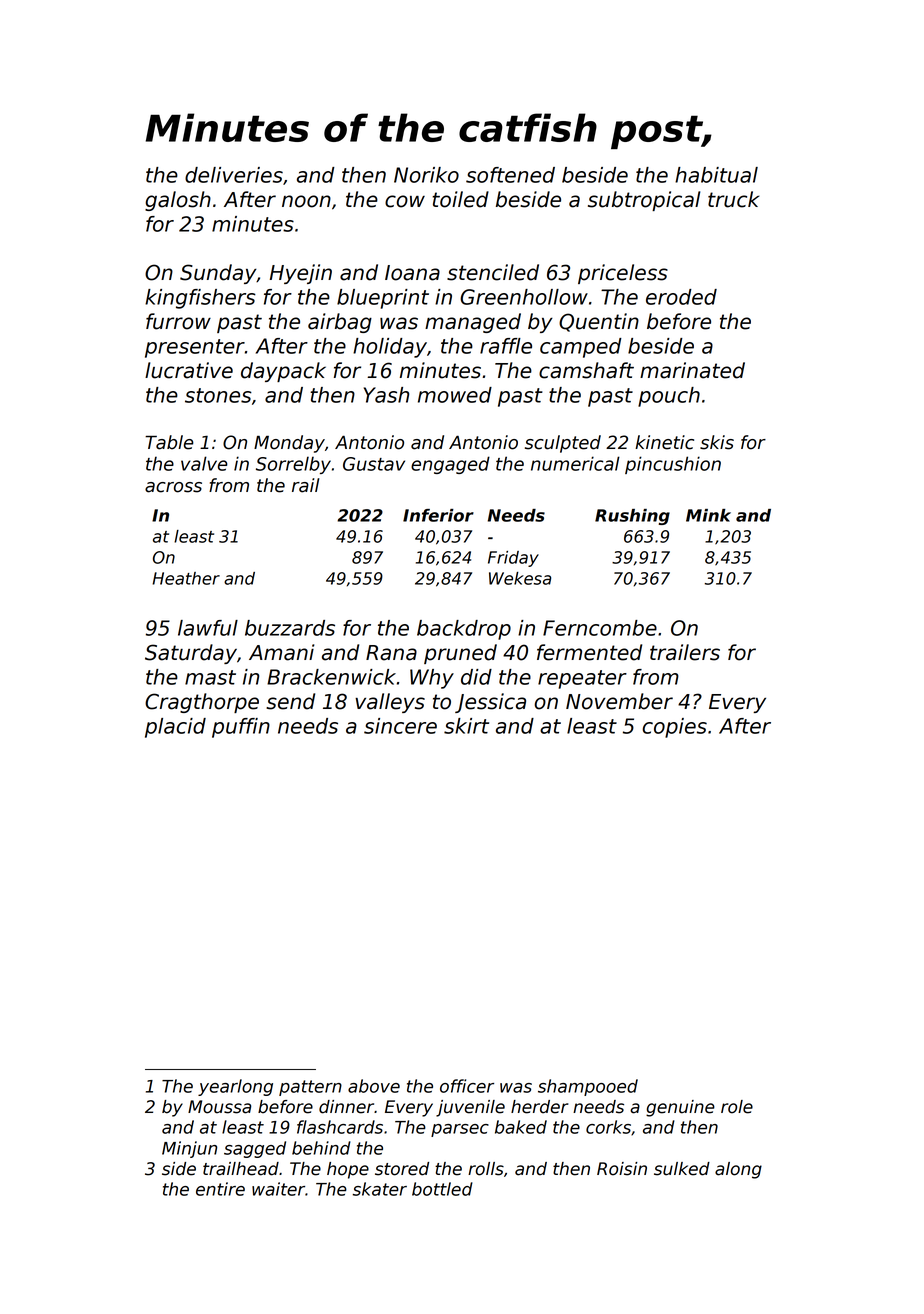  I want to click on softened, so click(510, 175).
